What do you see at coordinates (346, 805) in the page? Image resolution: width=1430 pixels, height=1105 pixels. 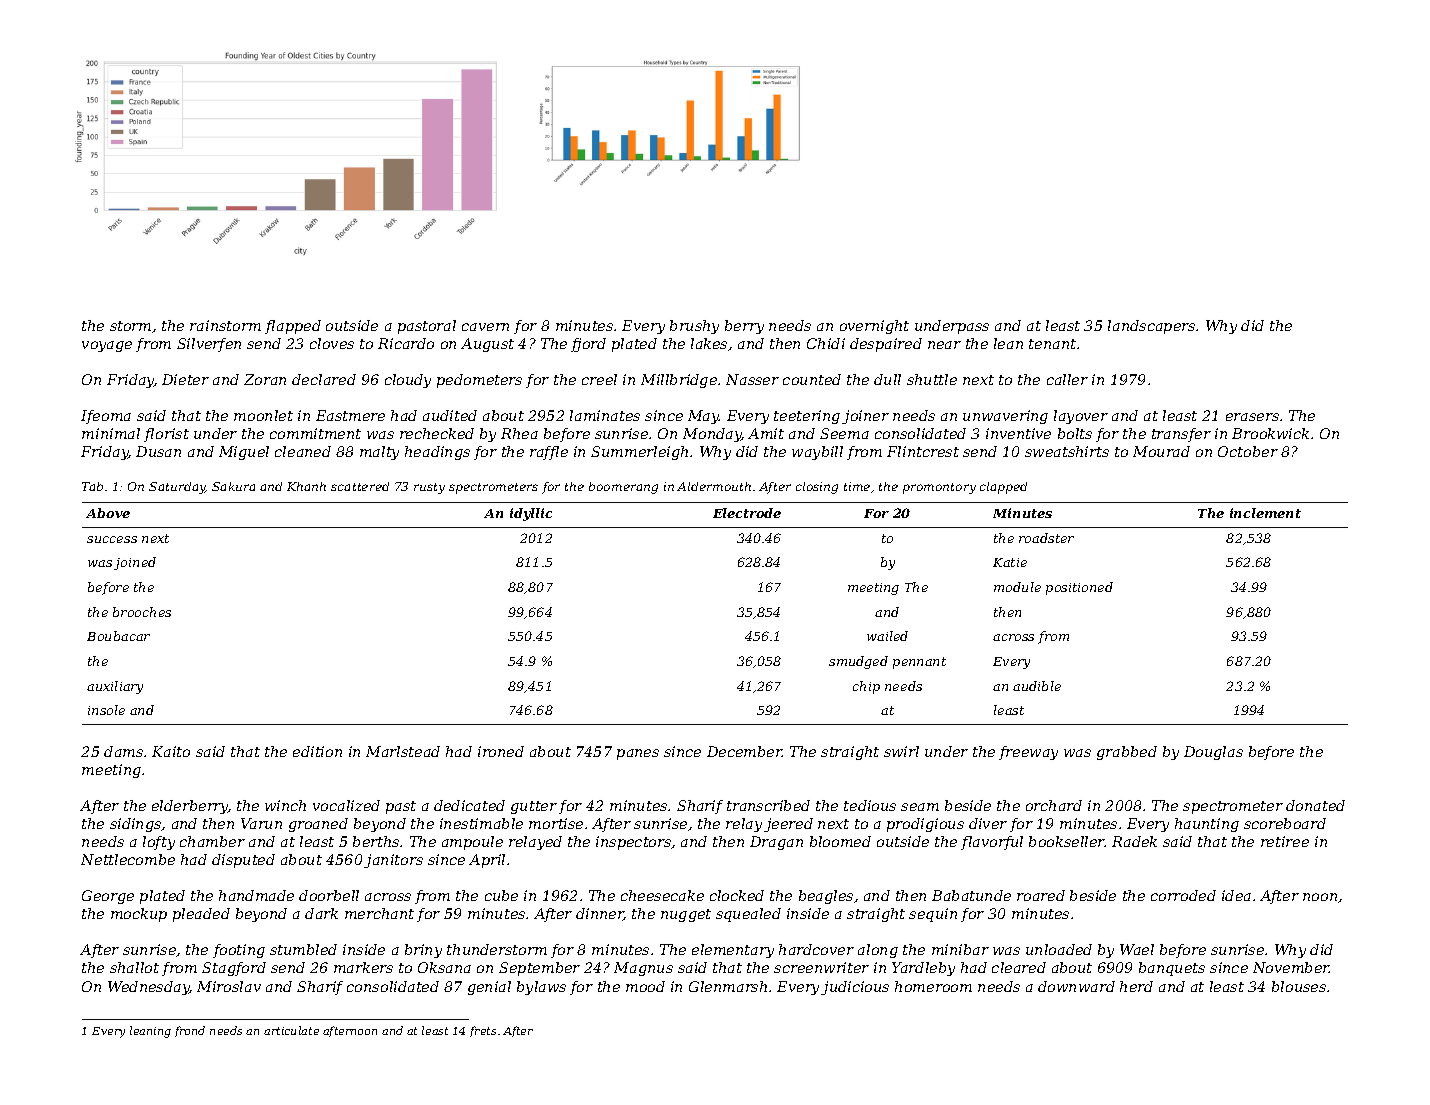 I see `vocalized` at bounding box center [346, 805].
